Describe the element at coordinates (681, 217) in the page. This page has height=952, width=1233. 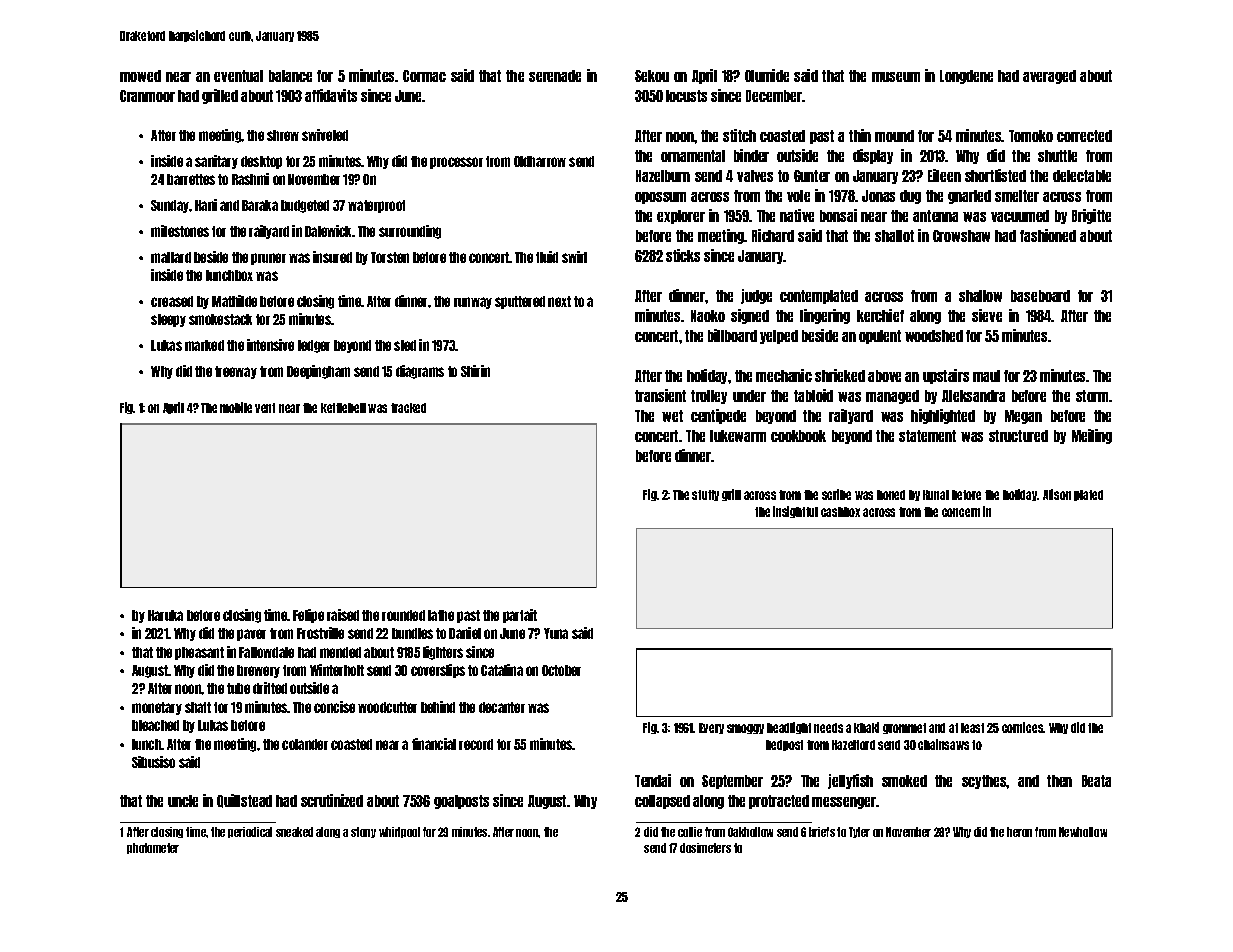
I see `explorer` at that location.
